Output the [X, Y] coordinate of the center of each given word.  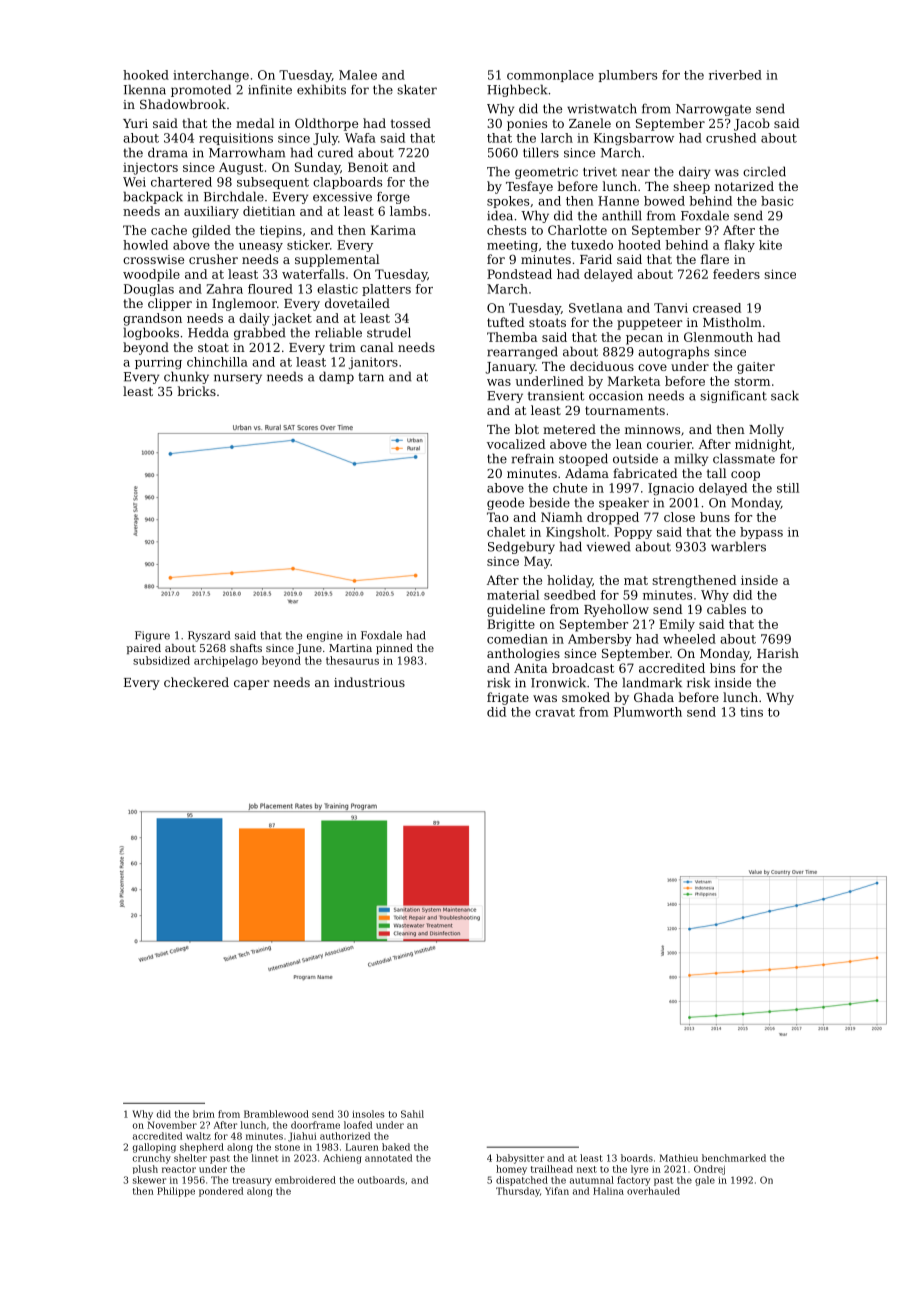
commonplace [550, 76]
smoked [586, 697]
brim [204, 1114]
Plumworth [648, 712]
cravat [555, 712]
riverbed [735, 75]
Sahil [412, 1114]
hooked [146, 75]
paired [144, 649]
